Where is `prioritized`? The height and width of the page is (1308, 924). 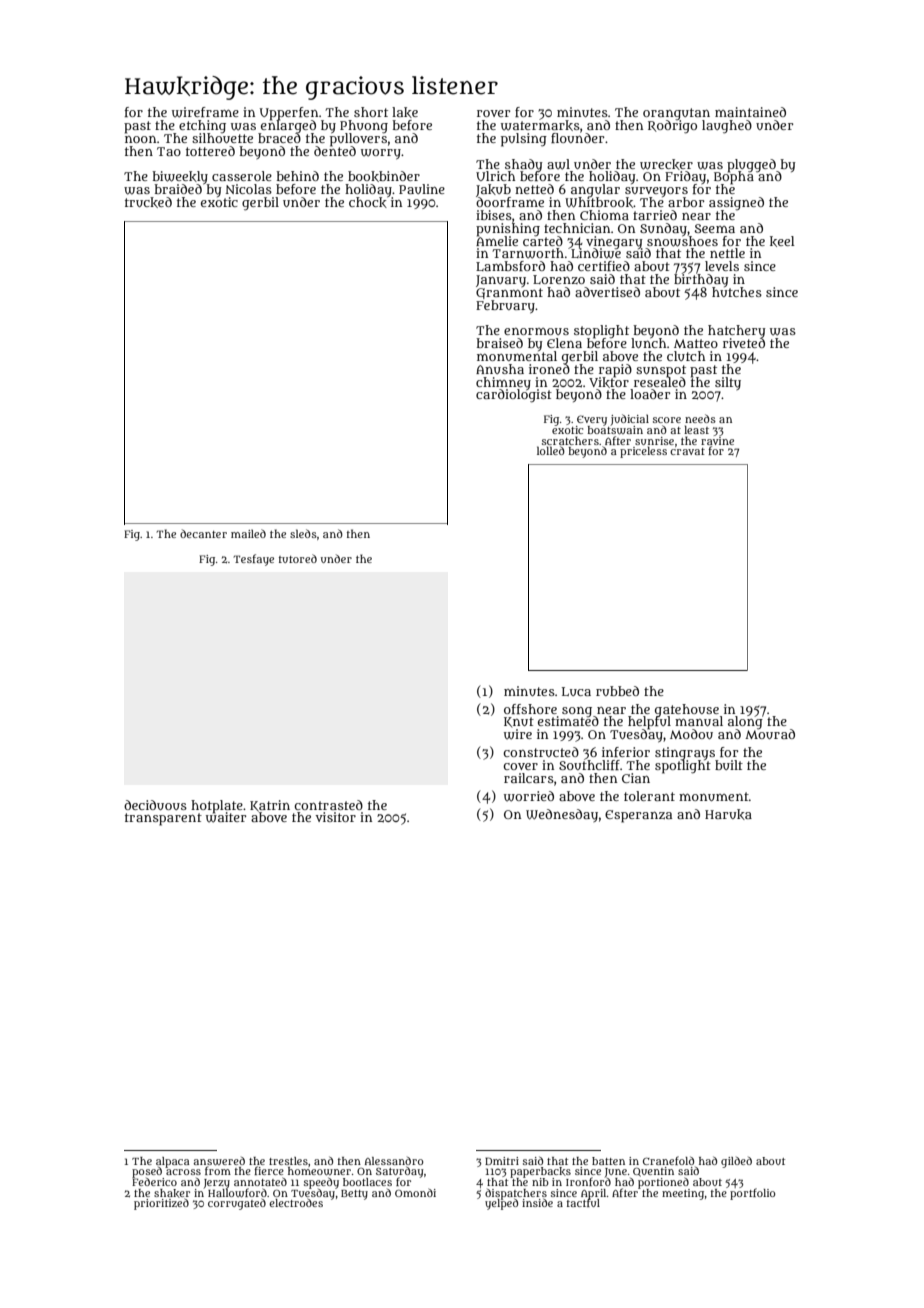
prioritized is located at coordinates (161, 1204).
